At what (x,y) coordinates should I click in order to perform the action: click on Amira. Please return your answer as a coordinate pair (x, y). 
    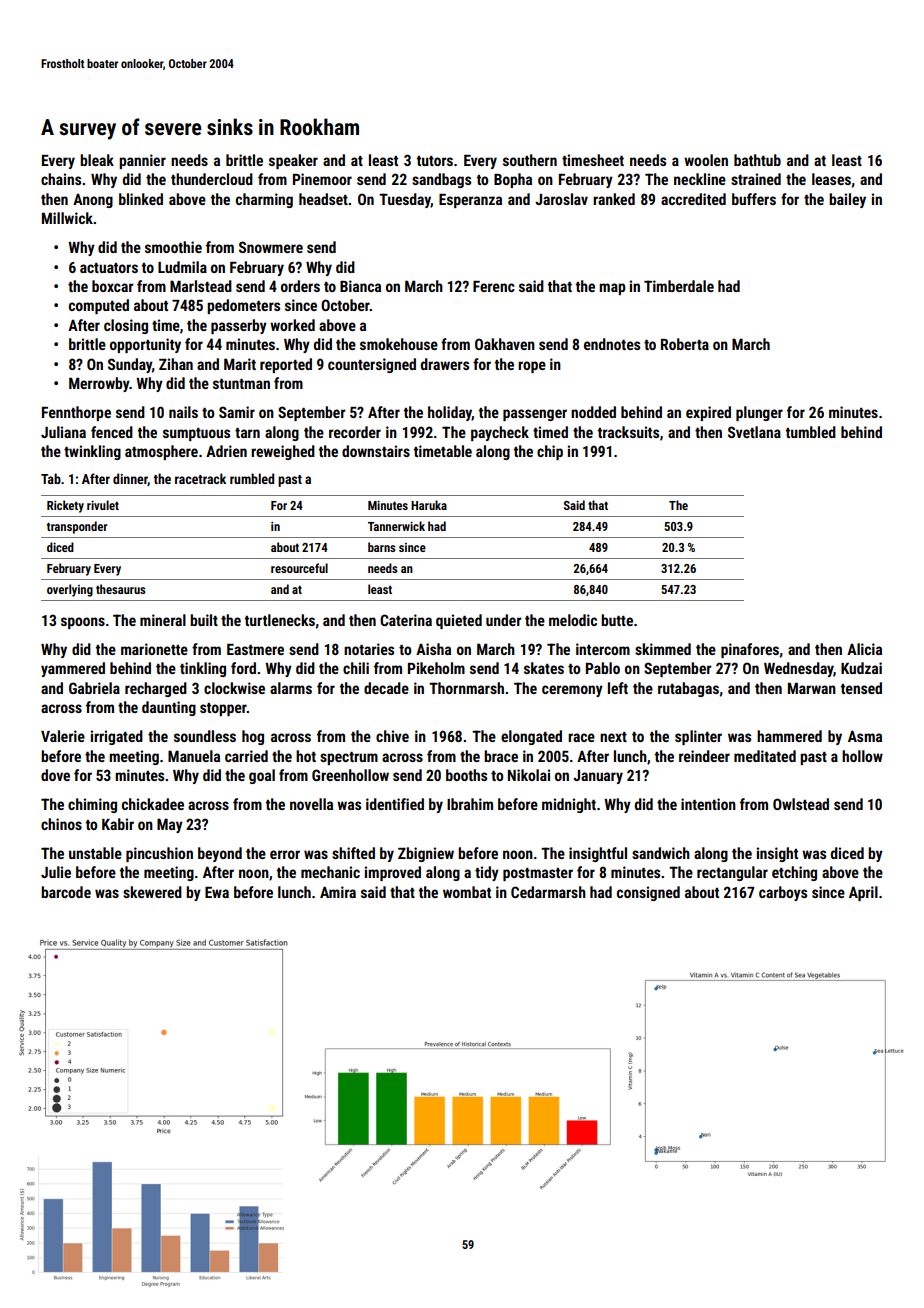
    Looking at the image, I should click on (338, 892).
